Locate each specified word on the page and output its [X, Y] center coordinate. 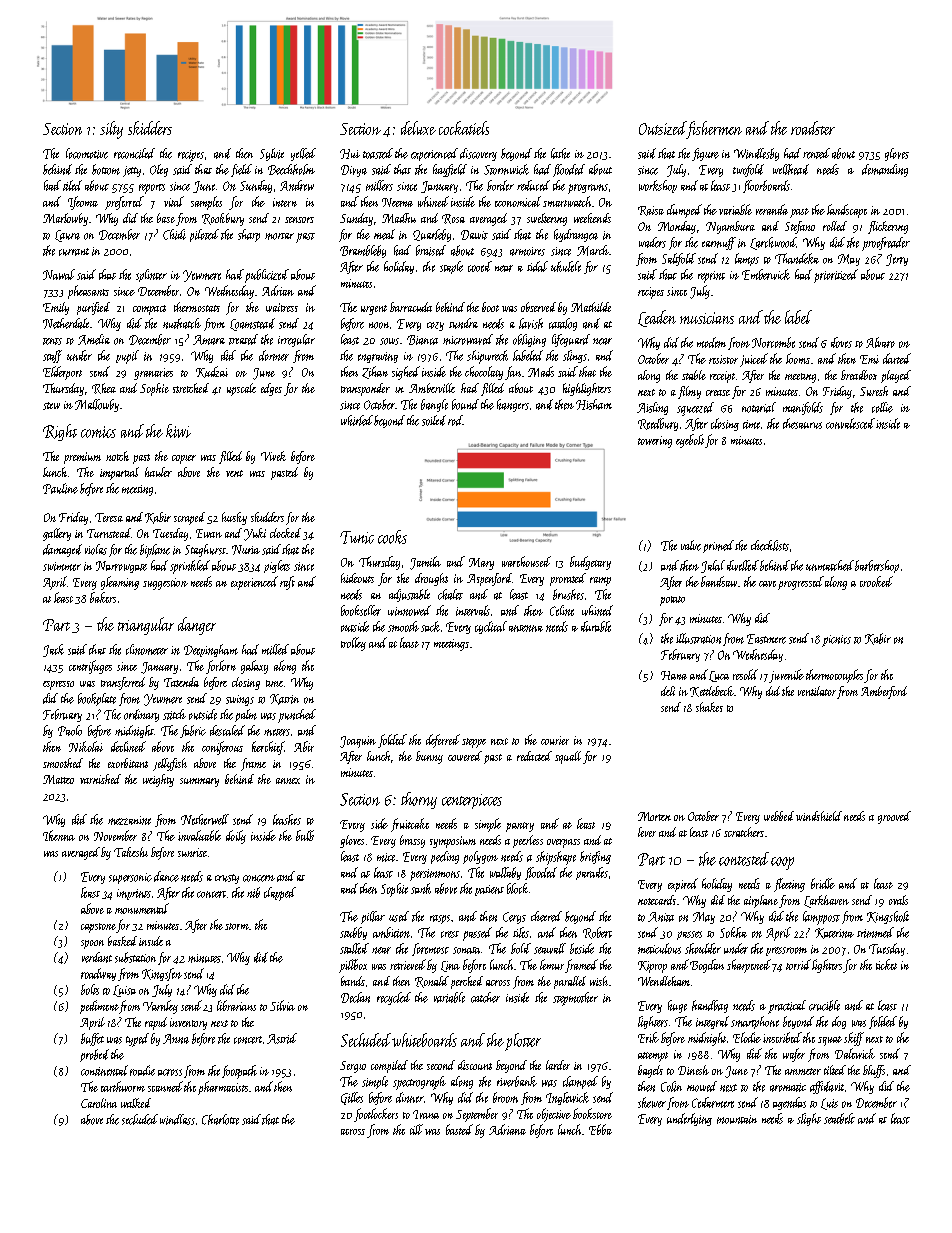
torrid [798, 964]
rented [816, 153]
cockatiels [464, 128]
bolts [90, 989]
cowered [465, 756]
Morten [654, 816]
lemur [552, 964]
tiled [72, 185]
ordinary [141, 715]
